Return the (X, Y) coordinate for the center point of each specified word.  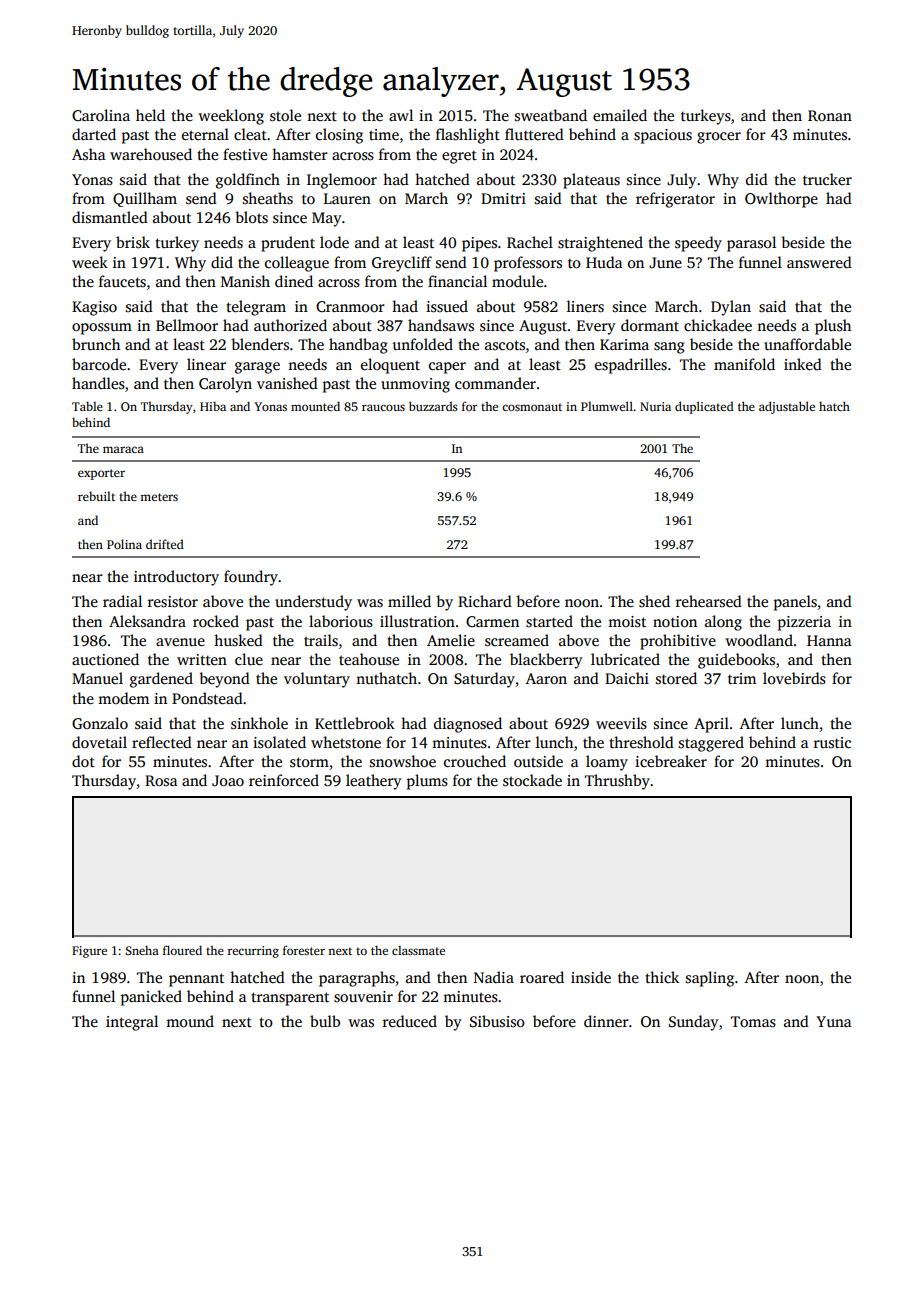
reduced (410, 1021)
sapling (710, 979)
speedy (698, 244)
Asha (89, 154)
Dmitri (503, 198)
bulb (325, 1021)
